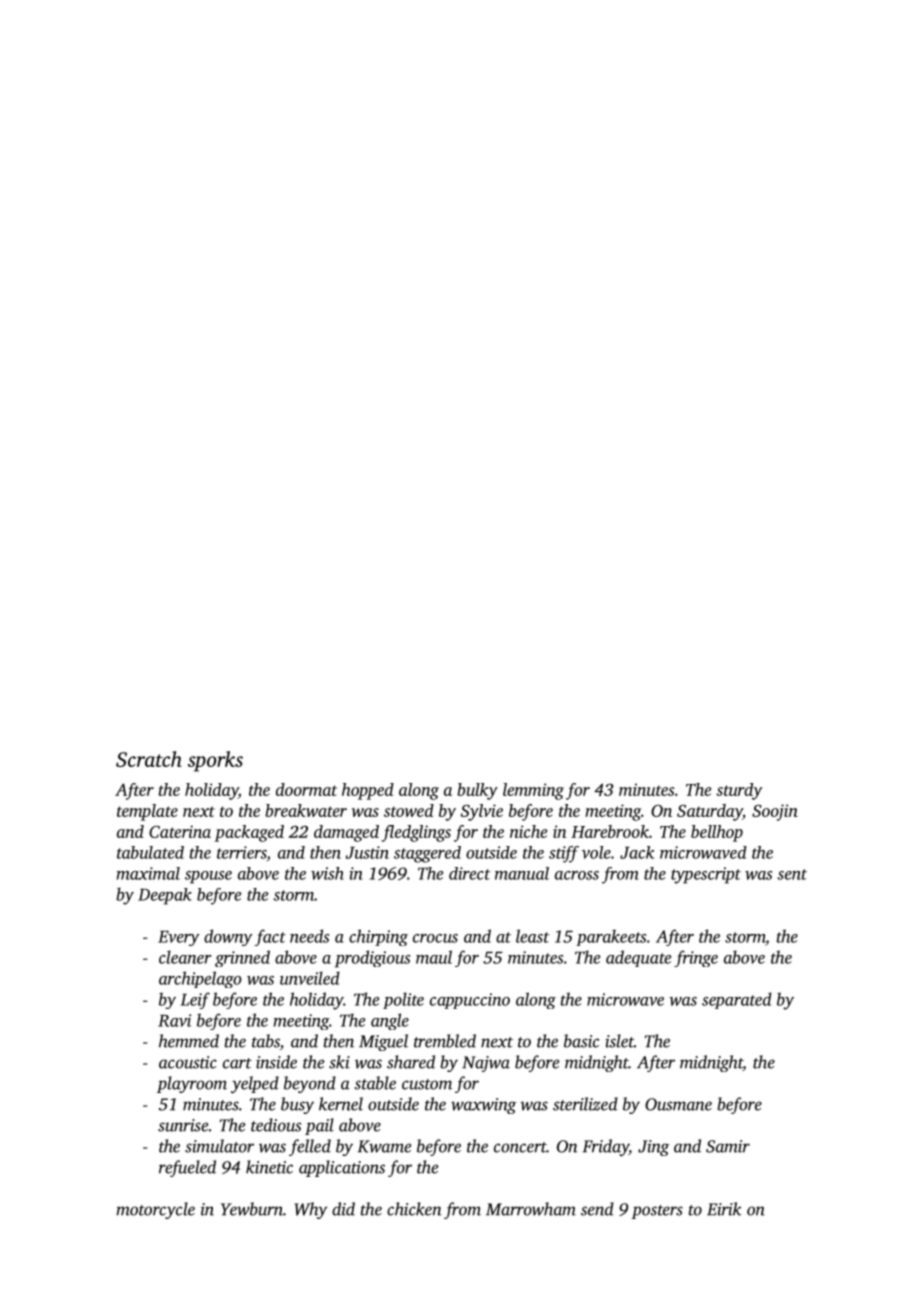  I want to click on cleaner, so click(185, 957).
